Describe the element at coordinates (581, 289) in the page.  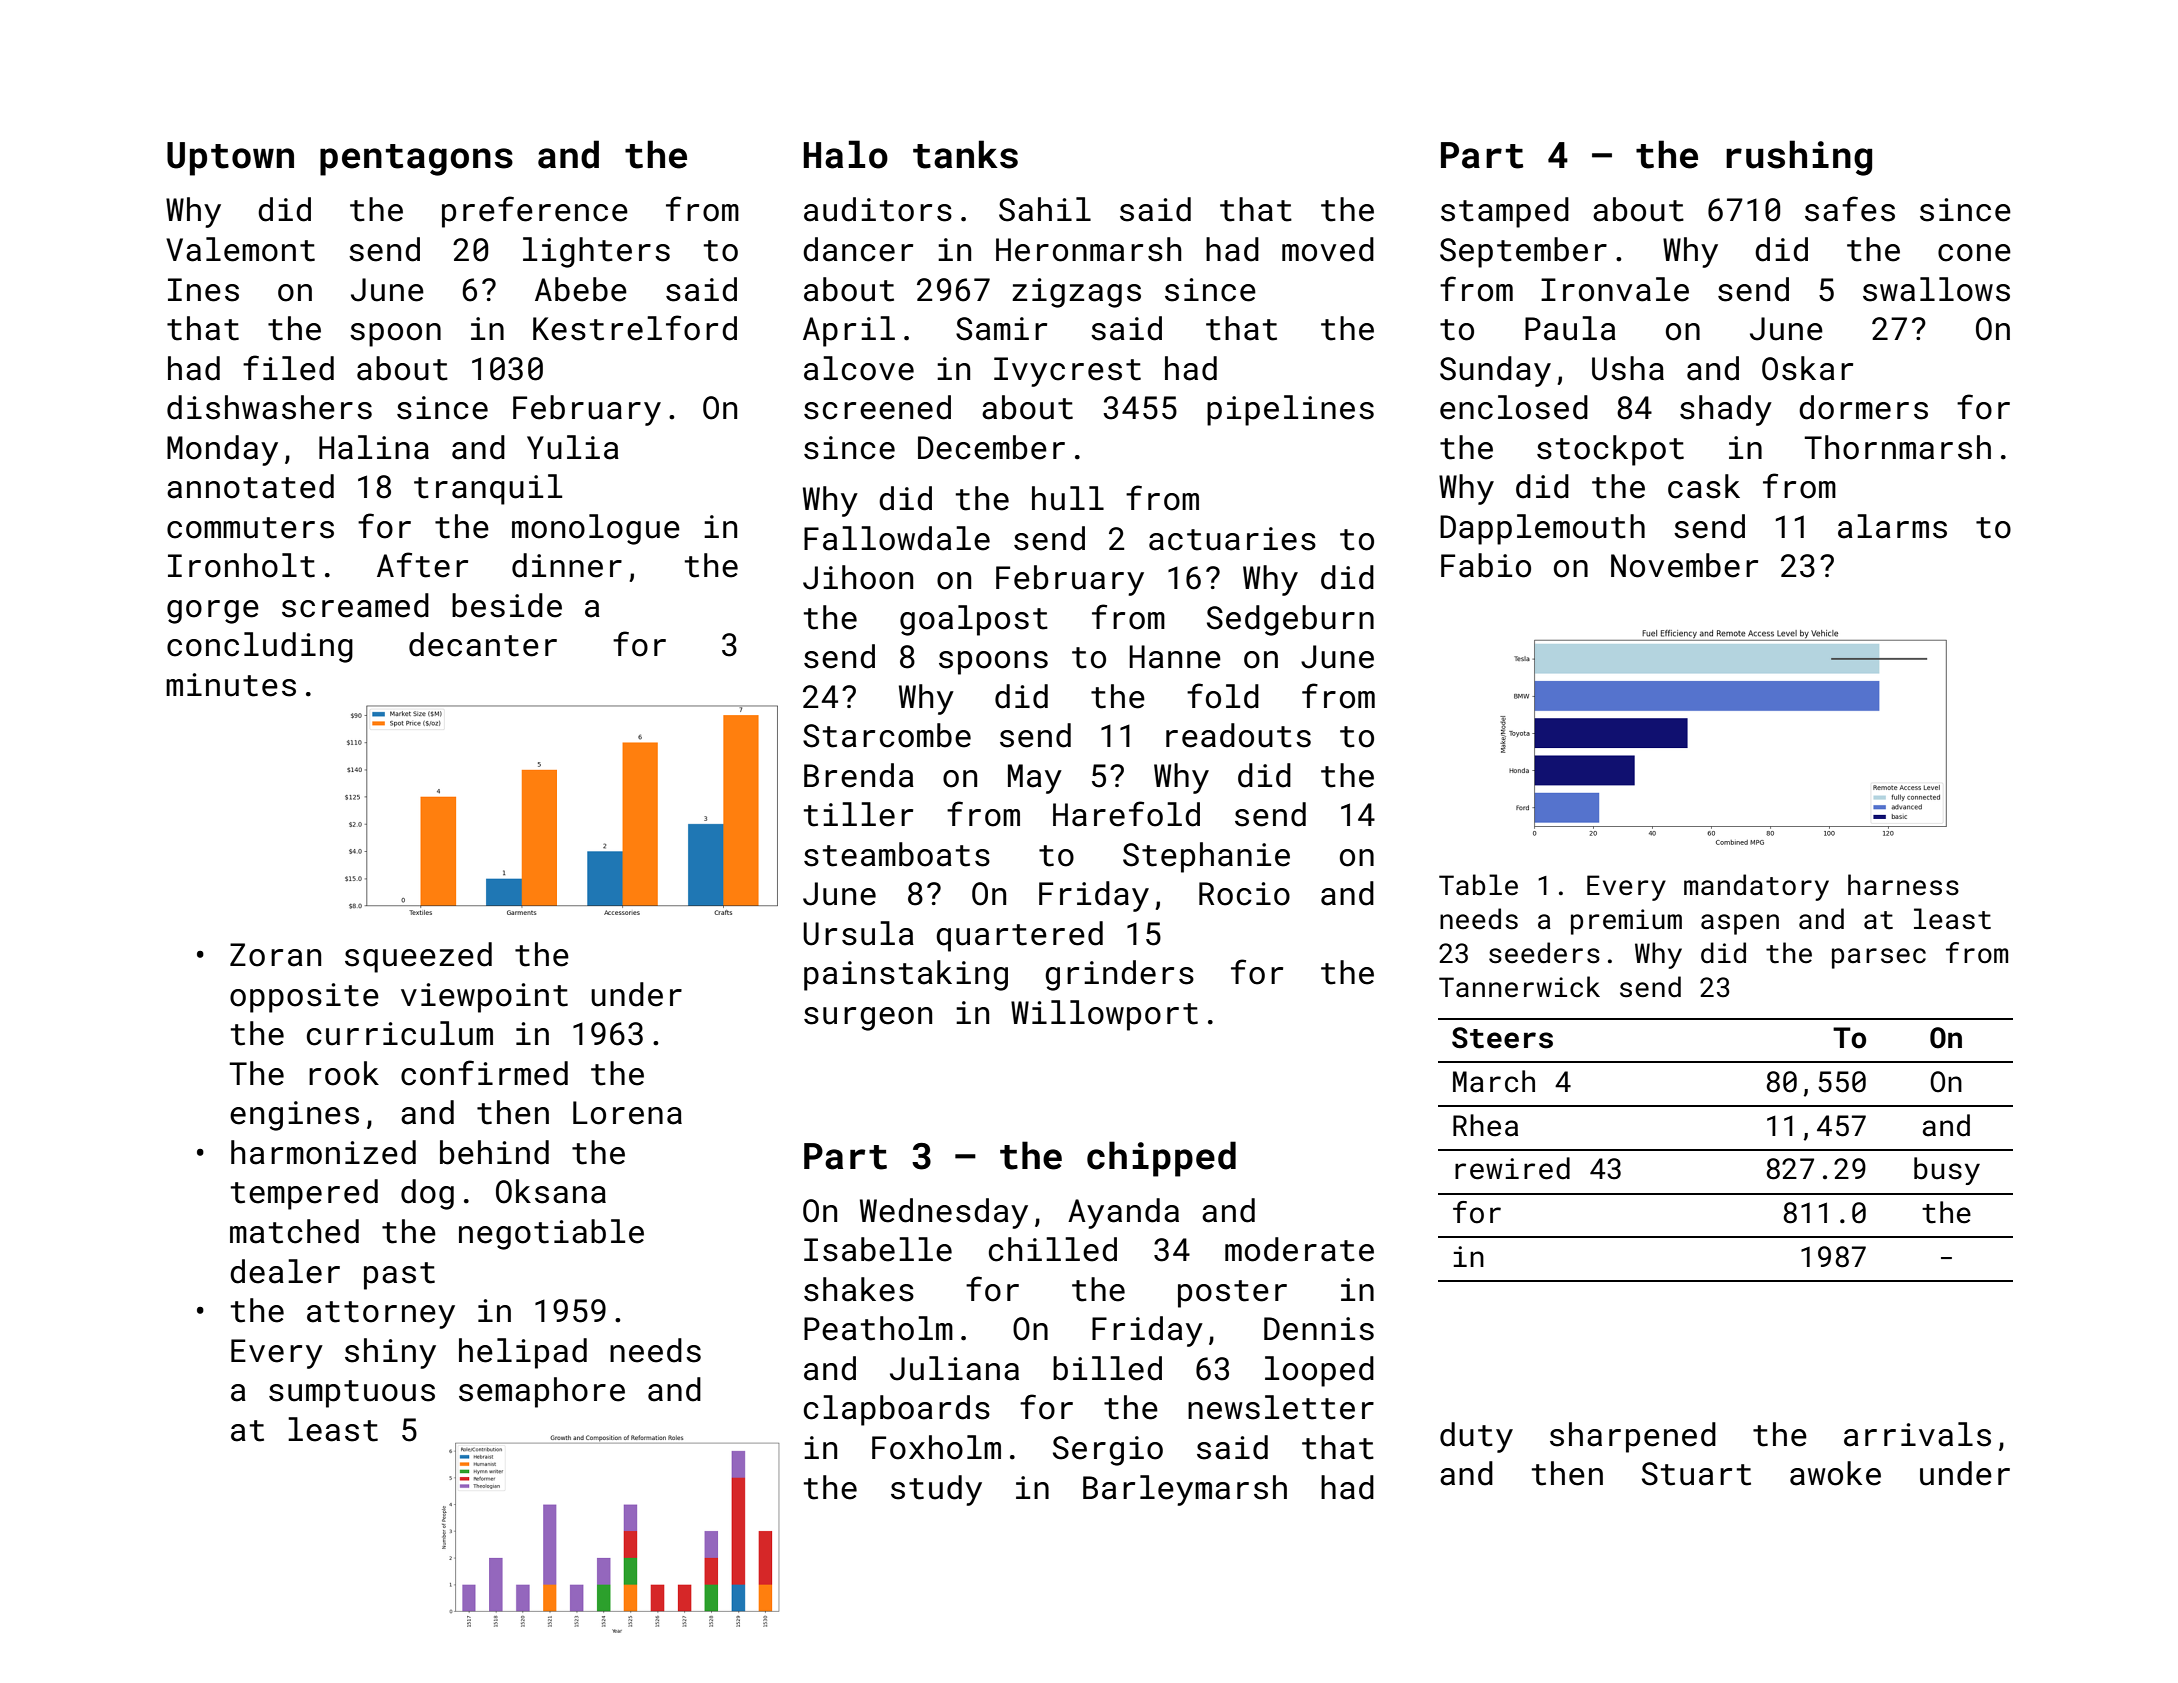
I see `Abebe` at that location.
